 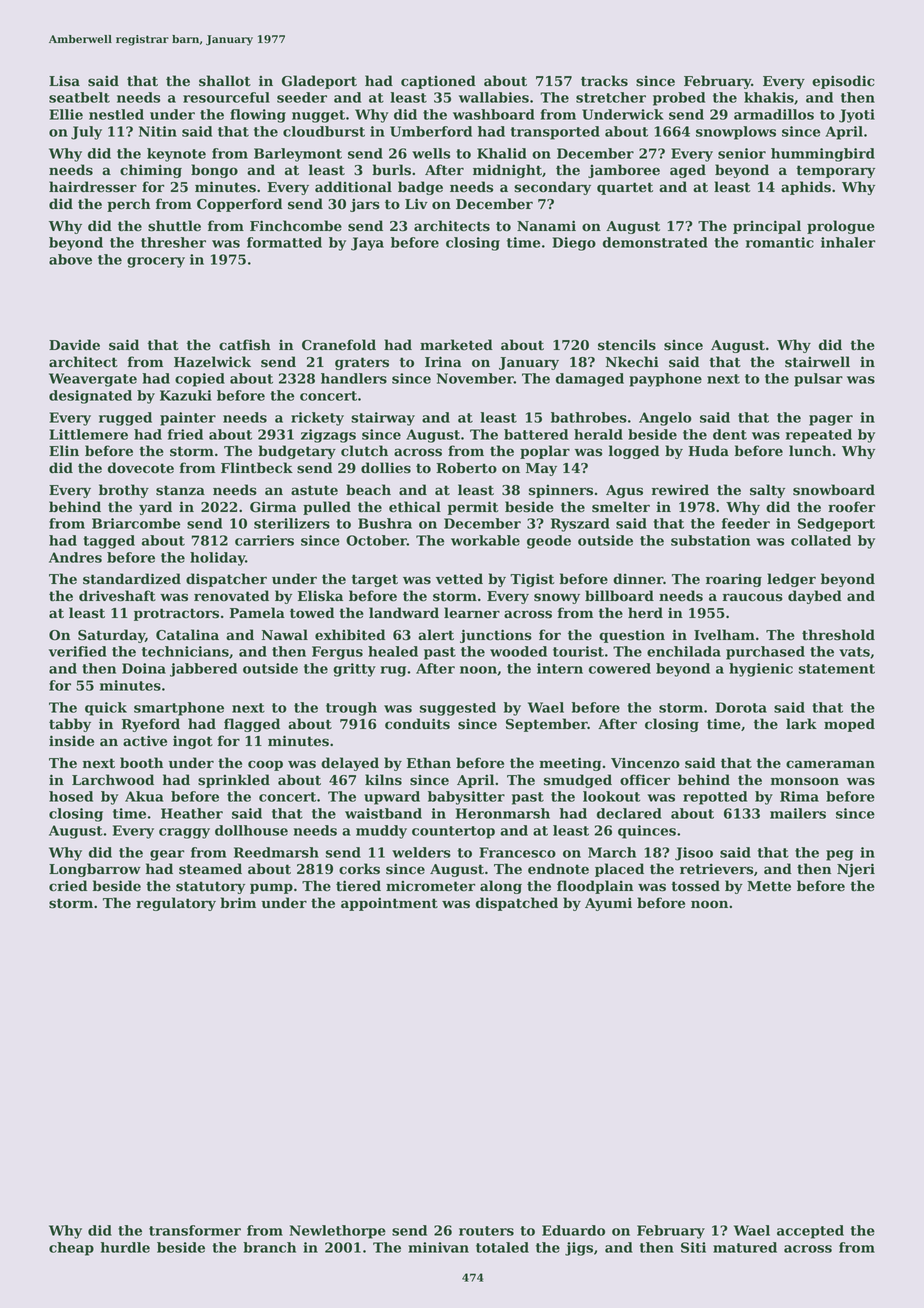 I want to click on dispatched, so click(x=517, y=904).
